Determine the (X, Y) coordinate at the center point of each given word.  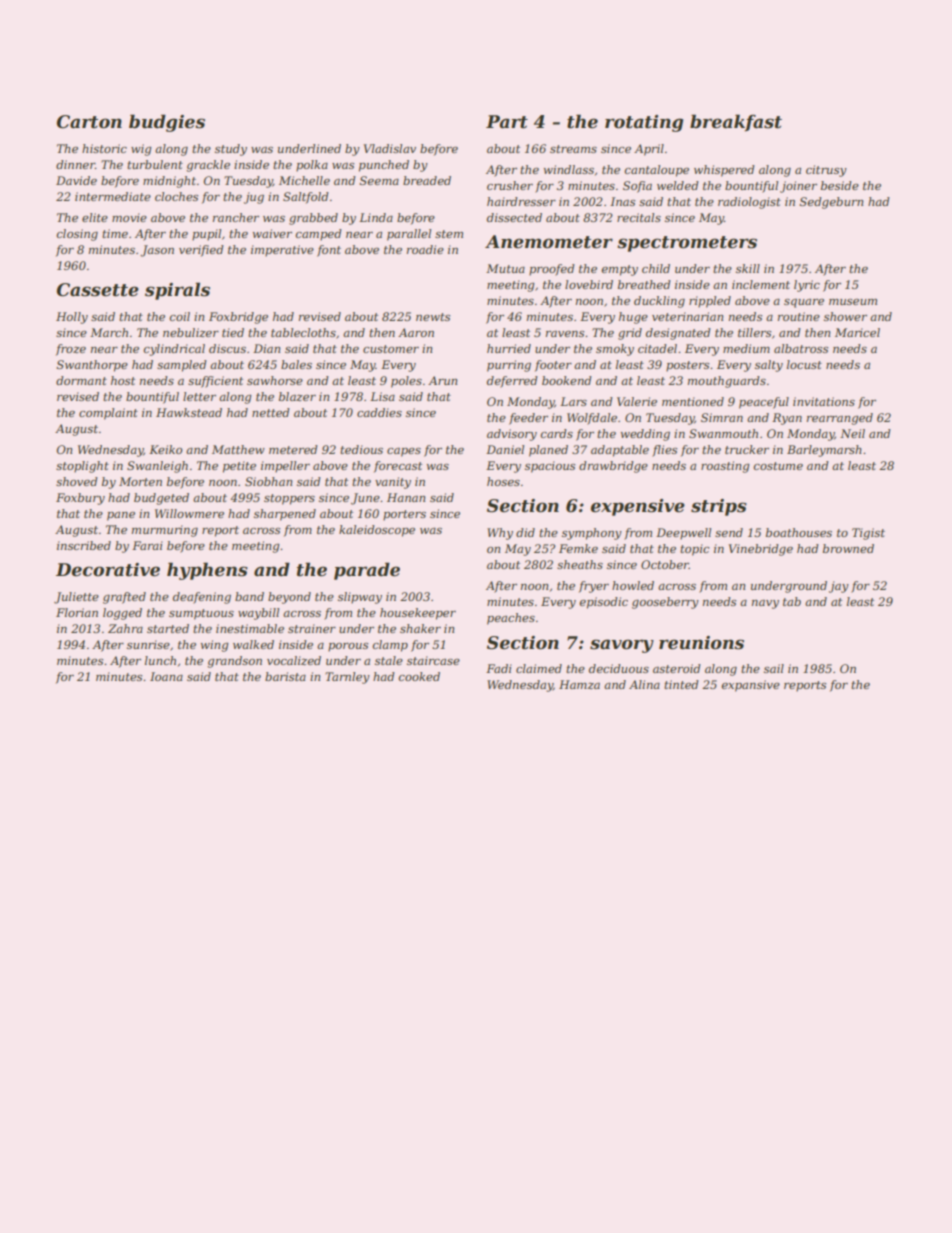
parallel (409, 235)
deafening (202, 598)
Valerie (637, 401)
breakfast (736, 123)
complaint (108, 414)
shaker (420, 628)
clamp (390, 646)
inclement (761, 284)
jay (839, 587)
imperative (282, 251)
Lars (573, 401)
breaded (427, 180)
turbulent (155, 164)
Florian (77, 612)
